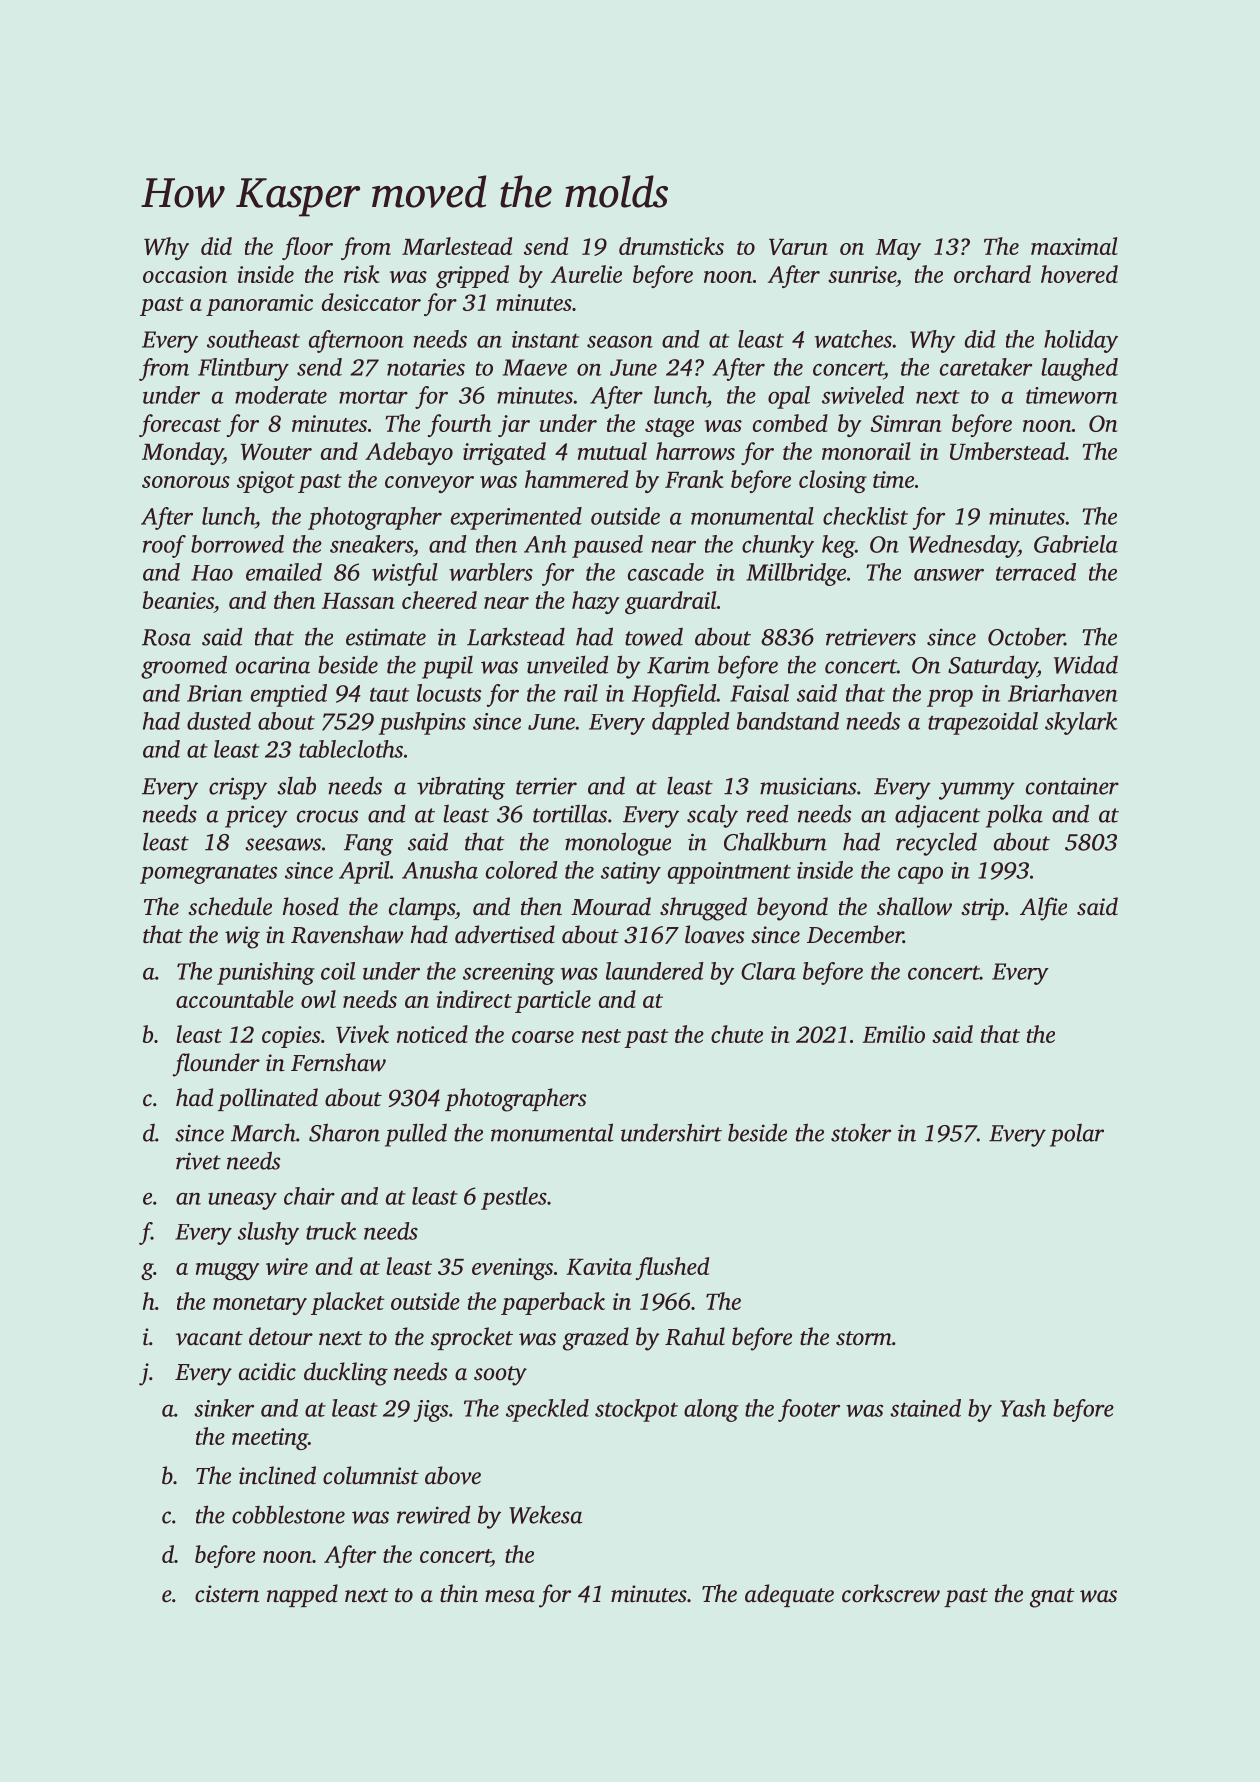 The width and height of the screenshot is (1260, 1782). What do you see at coordinates (992, 667) in the screenshot?
I see `Saturday` at bounding box center [992, 667].
